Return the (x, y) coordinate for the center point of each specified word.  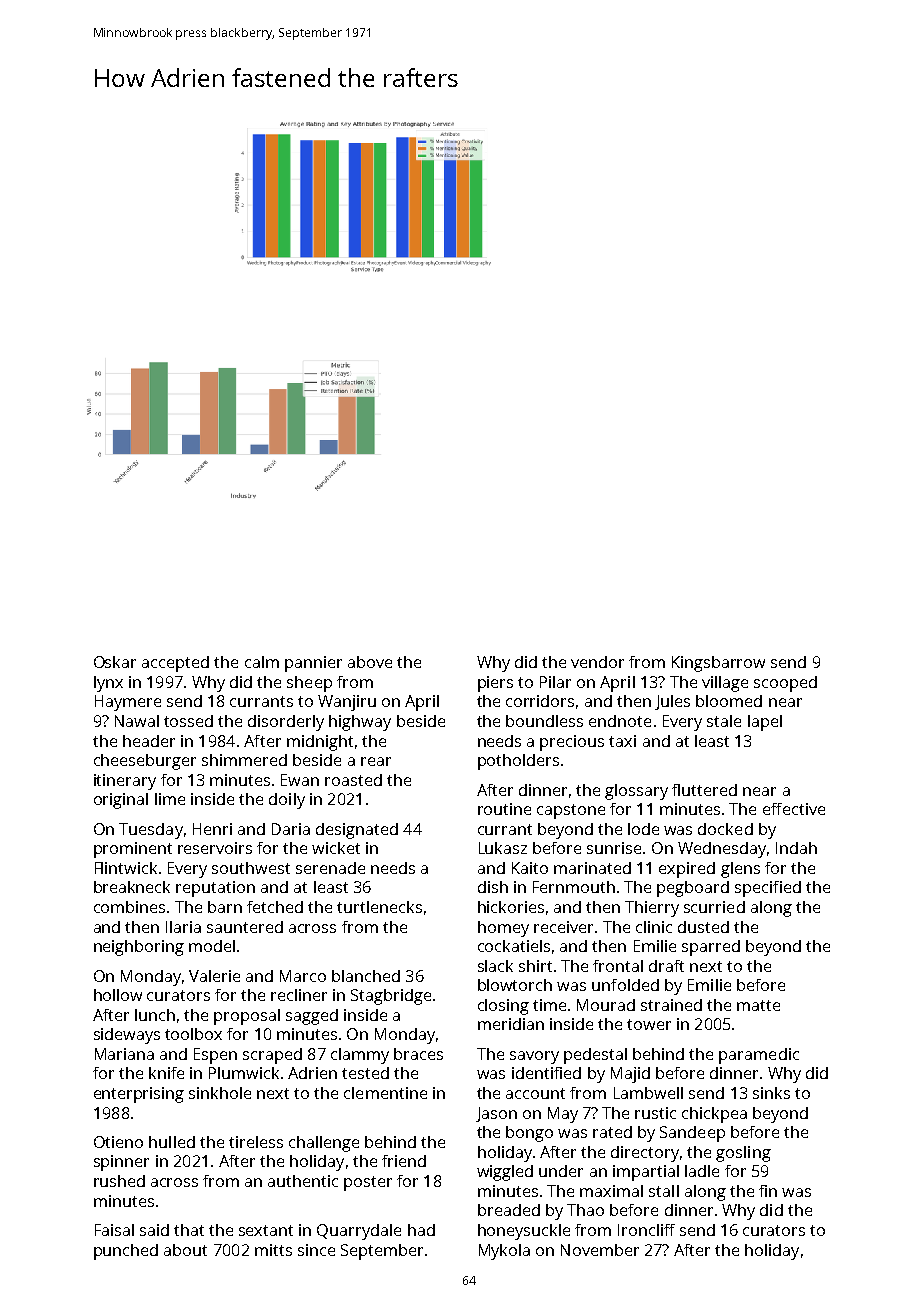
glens (740, 870)
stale (724, 721)
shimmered (244, 760)
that (189, 1230)
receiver (563, 927)
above (370, 662)
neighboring (139, 948)
